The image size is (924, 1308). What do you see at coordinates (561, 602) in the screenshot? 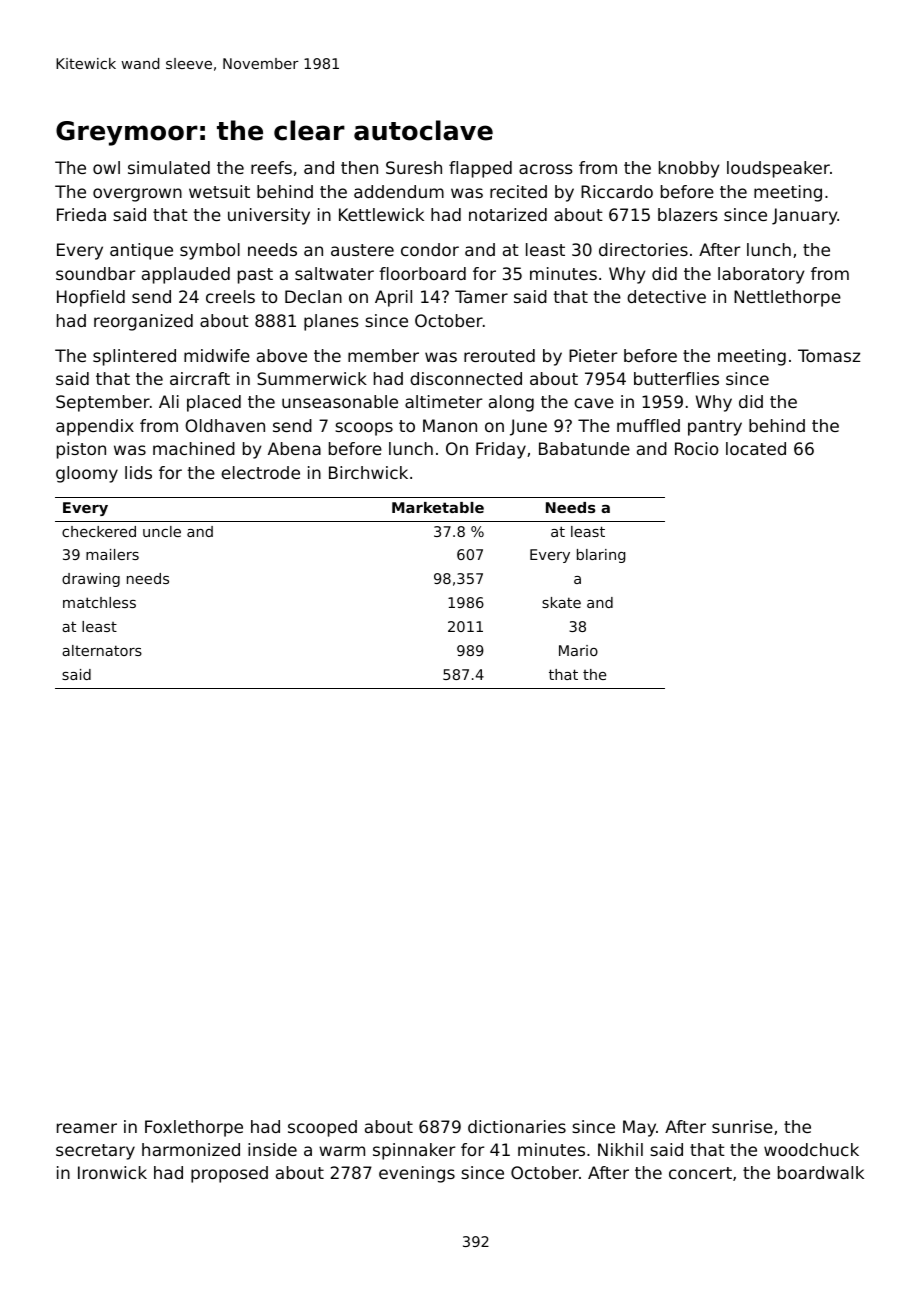
I see `skate` at bounding box center [561, 602].
